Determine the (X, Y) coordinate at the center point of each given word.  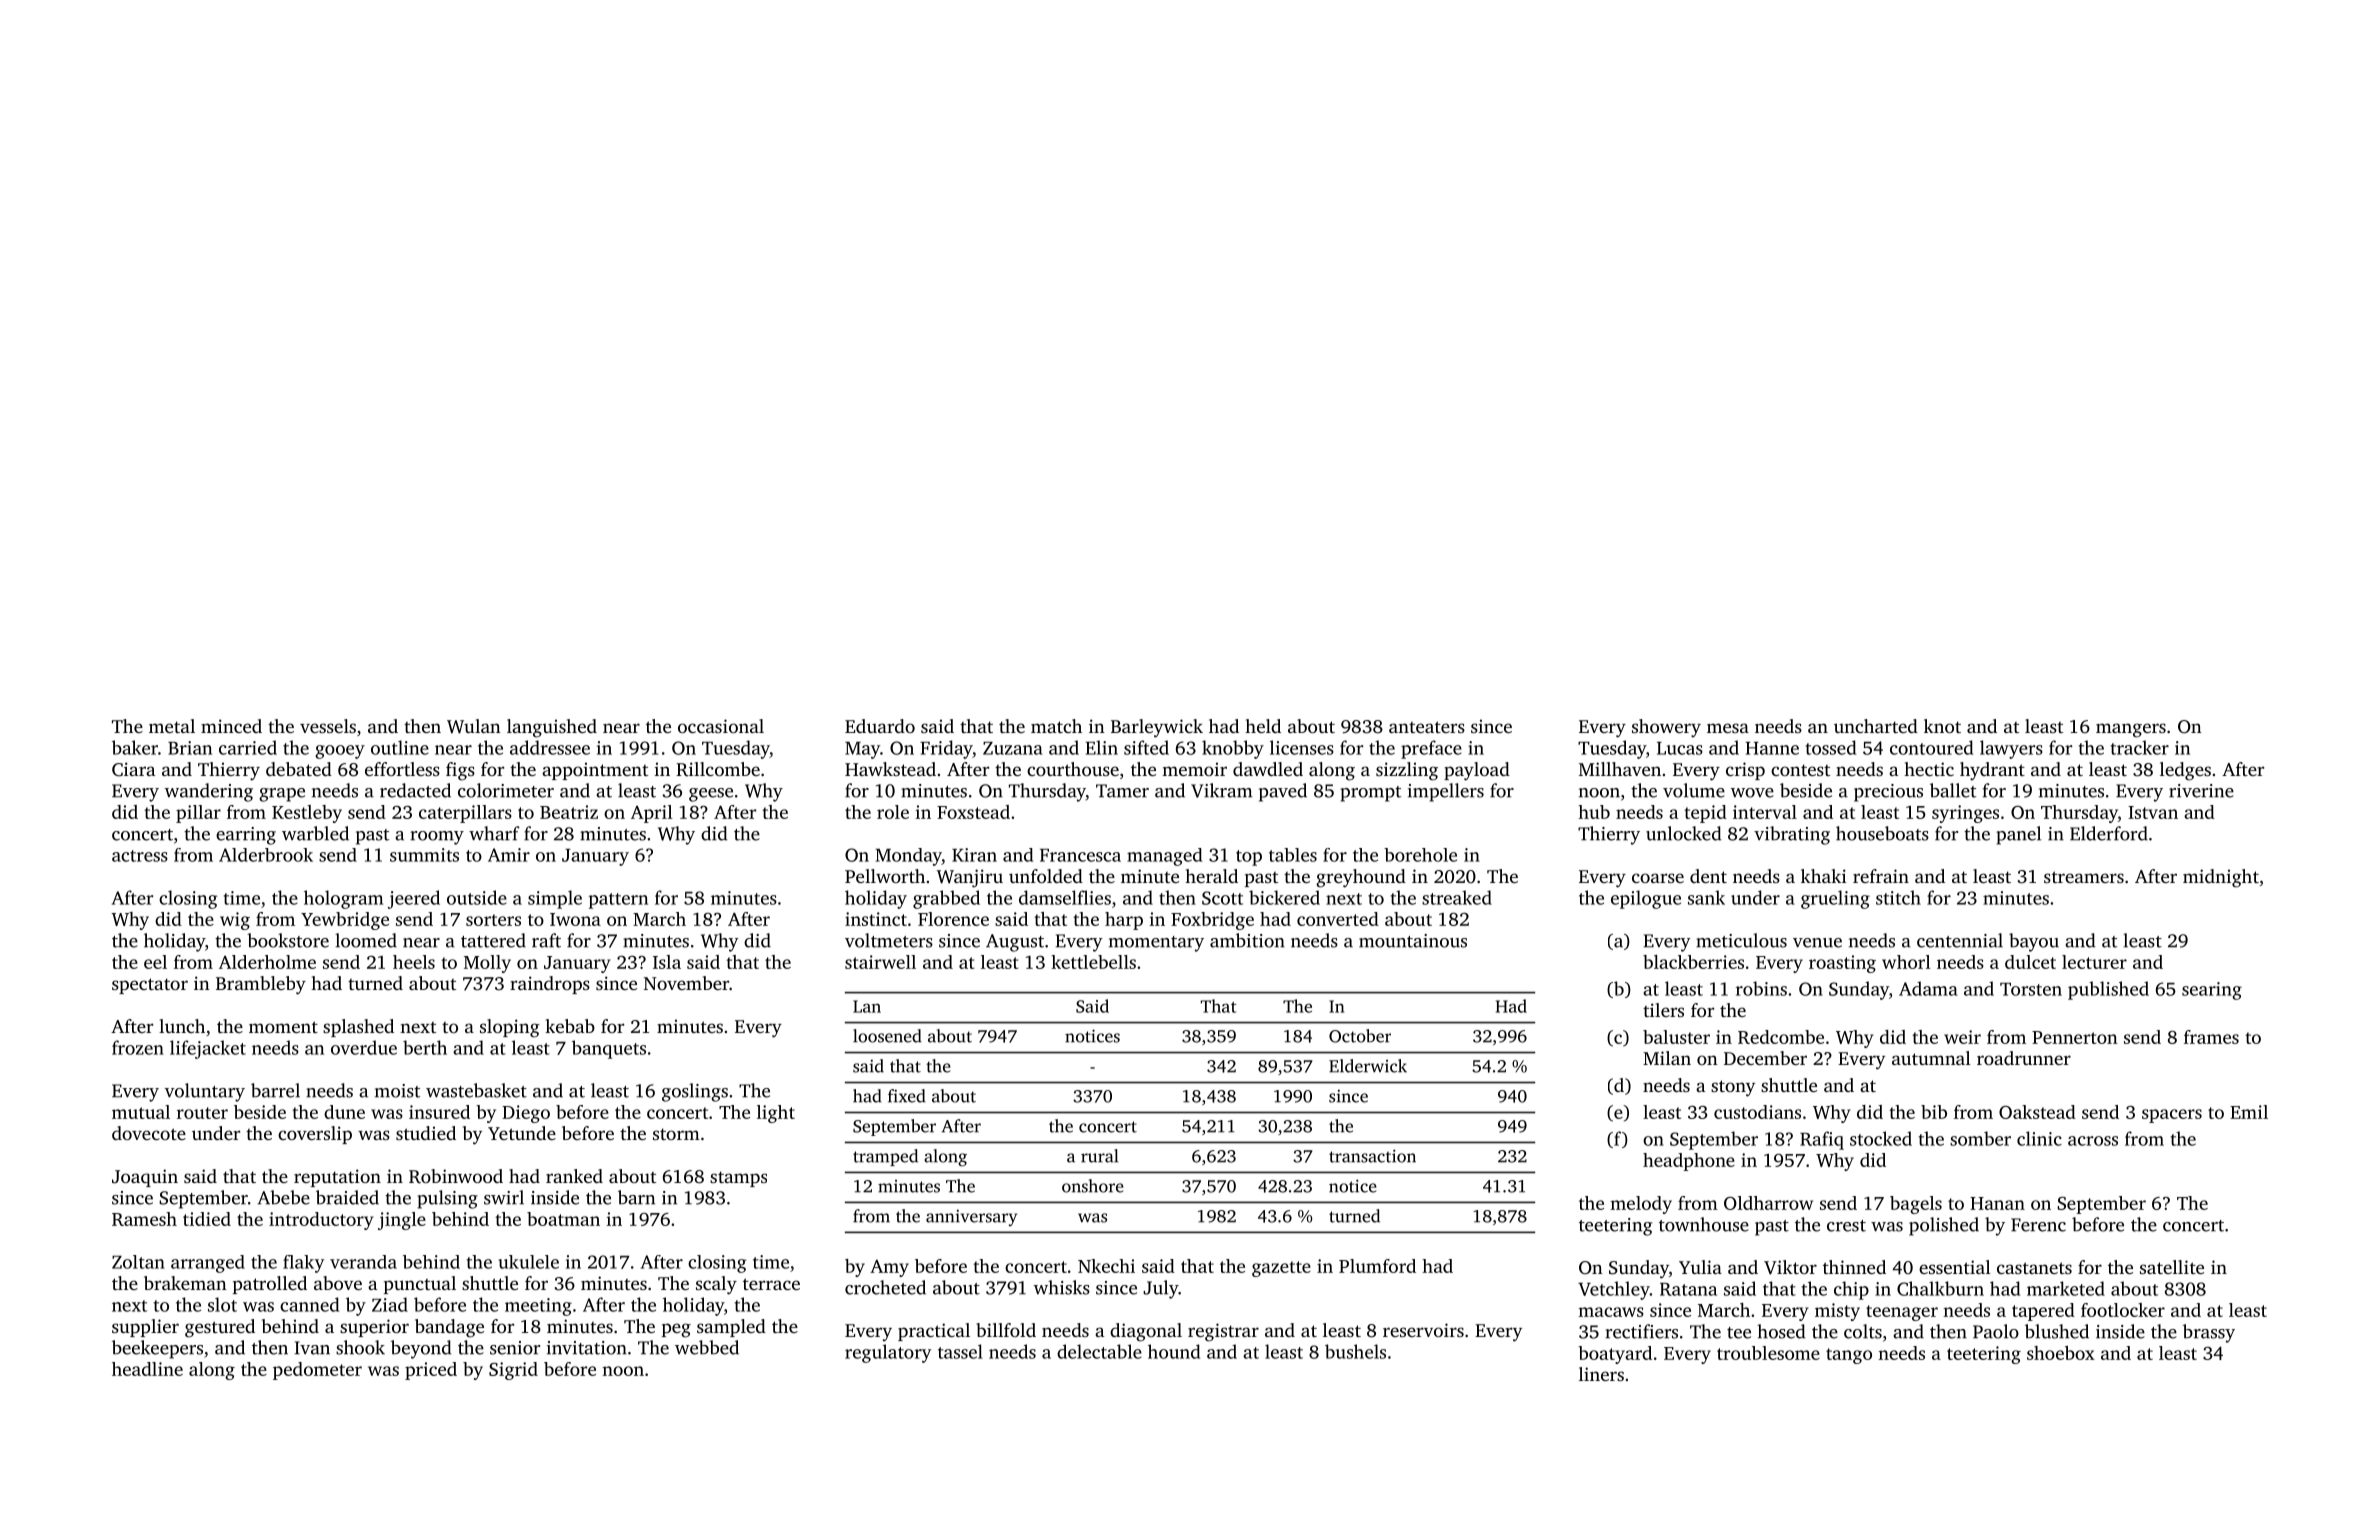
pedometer (317, 1371)
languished (552, 728)
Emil (2249, 1112)
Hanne (1772, 748)
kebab (570, 1026)
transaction (1372, 1156)
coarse (1658, 878)
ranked (574, 1176)
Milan (1667, 1058)
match (1056, 726)
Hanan (1997, 1203)
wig (235, 921)
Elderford (2109, 833)
